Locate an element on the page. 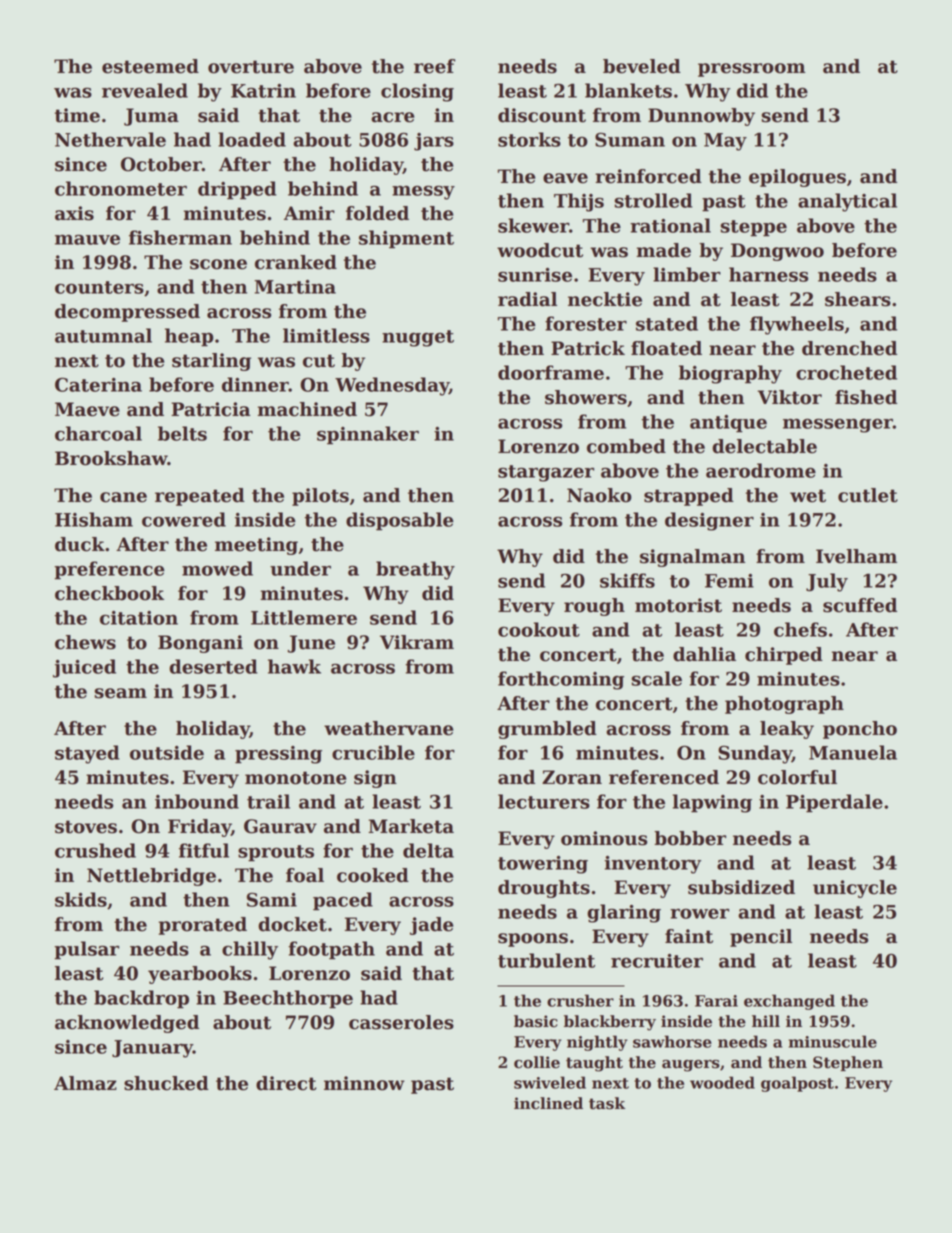 The width and height of the page is (952, 1233). delectable is located at coordinates (764, 446).
